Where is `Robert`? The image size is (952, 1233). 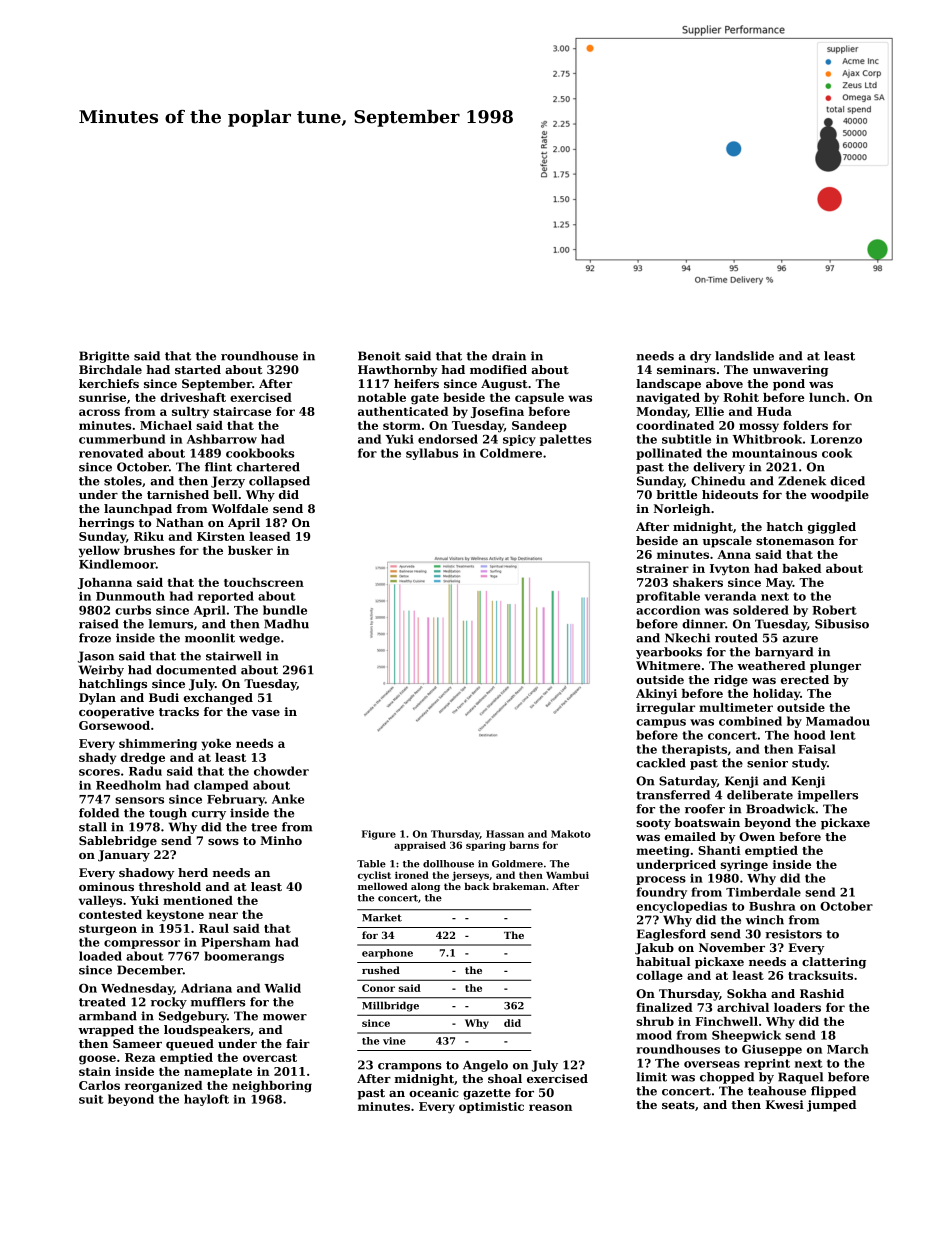
Robert is located at coordinates (834, 610).
